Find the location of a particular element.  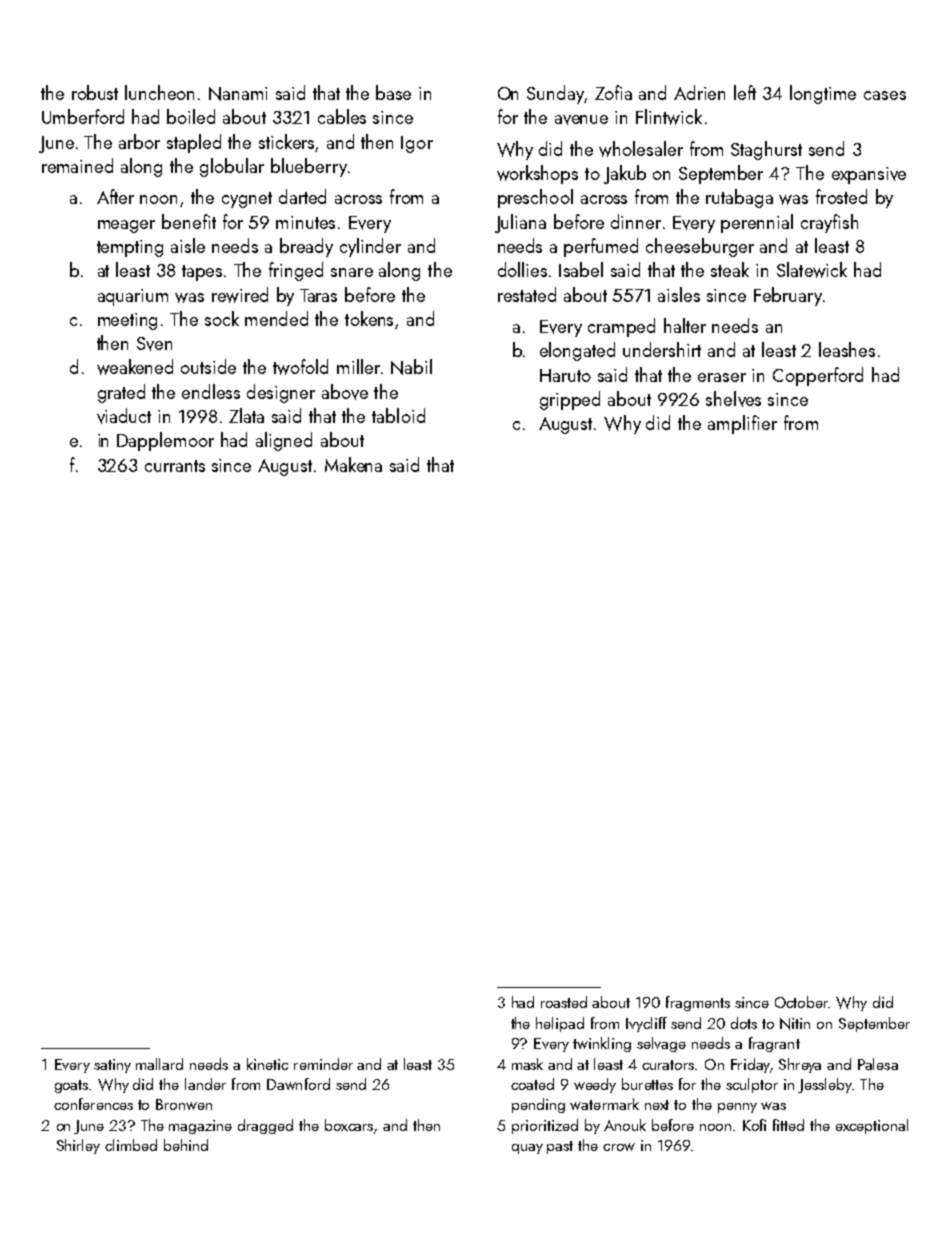

Sunday is located at coordinates (555, 94).
